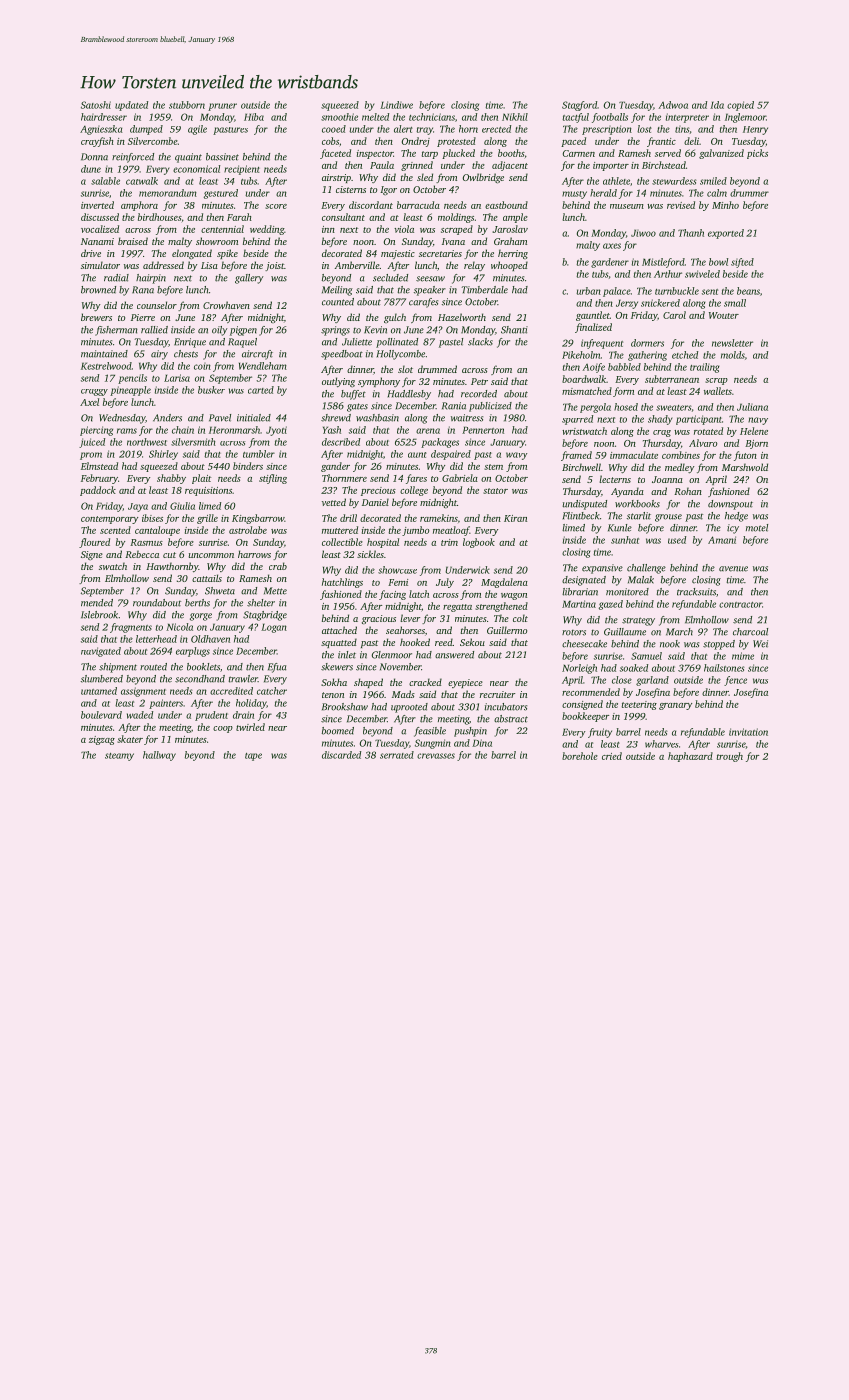  What do you see at coordinates (610, 118) in the screenshot?
I see `footballs` at bounding box center [610, 118].
